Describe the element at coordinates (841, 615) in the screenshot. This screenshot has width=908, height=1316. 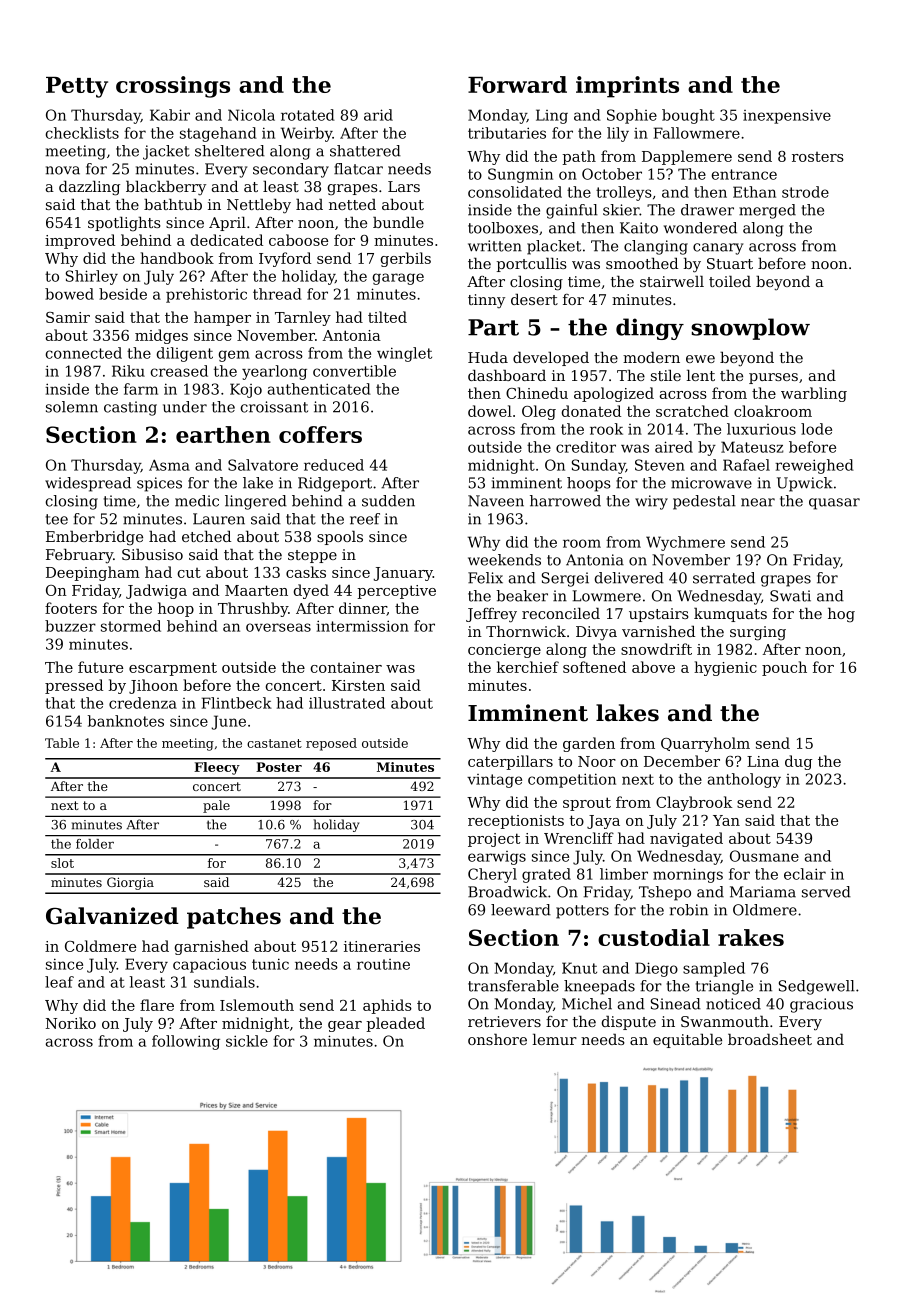
I see `hog` at that location.
